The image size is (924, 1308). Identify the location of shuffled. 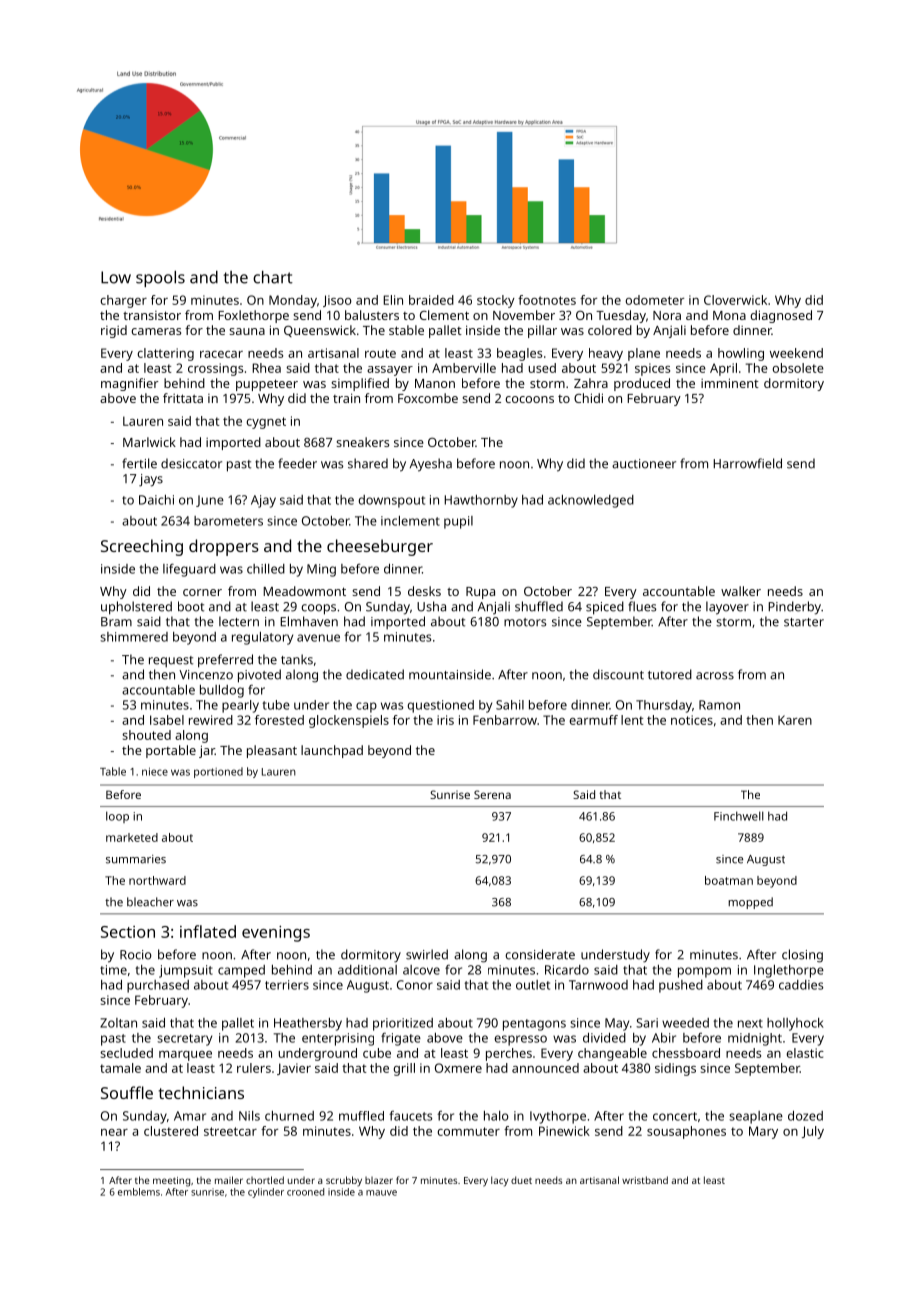
(539, 606).
